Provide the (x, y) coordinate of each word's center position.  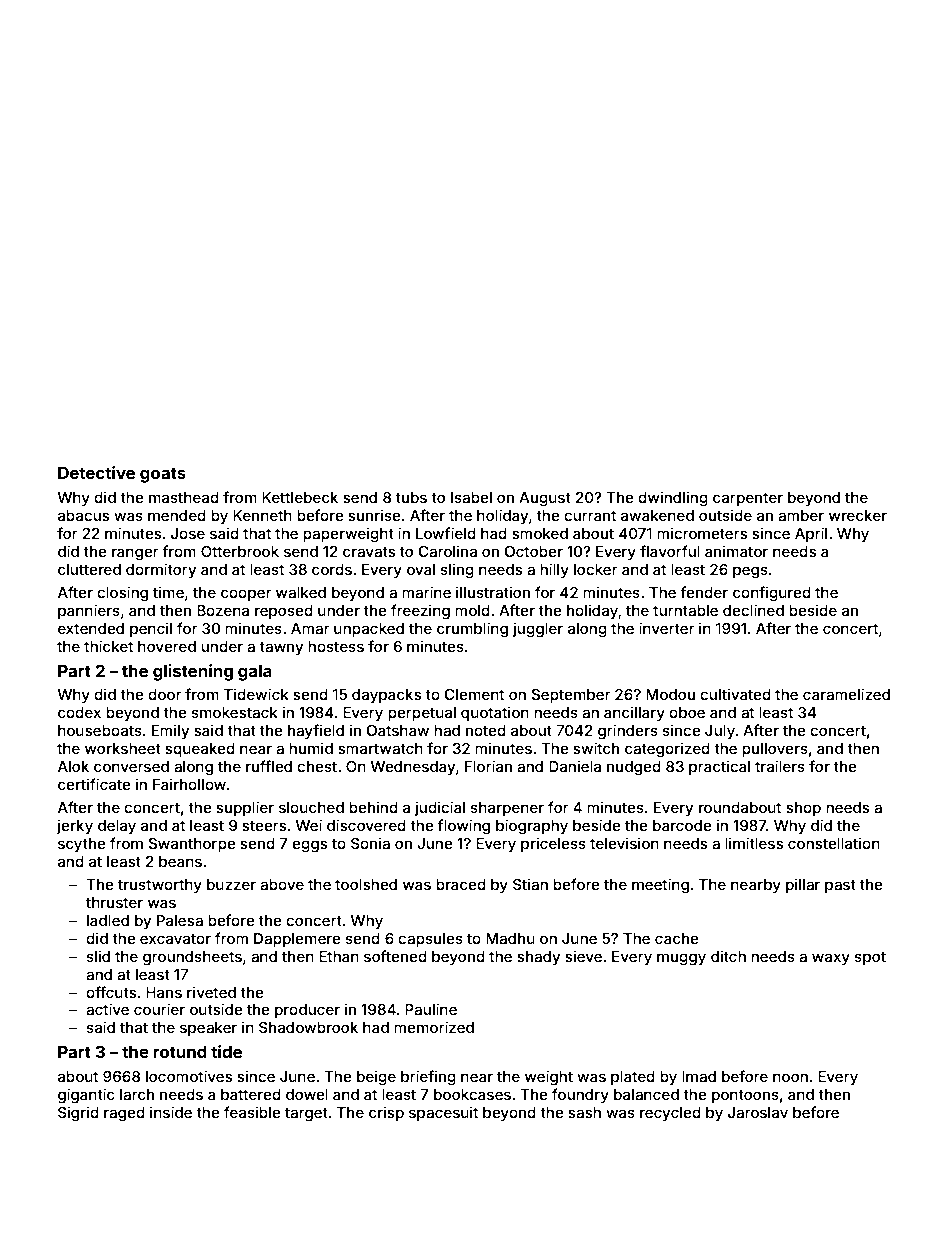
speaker (208, 1029)
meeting (660, 886)
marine (426, 592)
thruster (114, 902)
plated (633, 1078)
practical (719, 767)
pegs (750, 572)
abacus (83, 515)
